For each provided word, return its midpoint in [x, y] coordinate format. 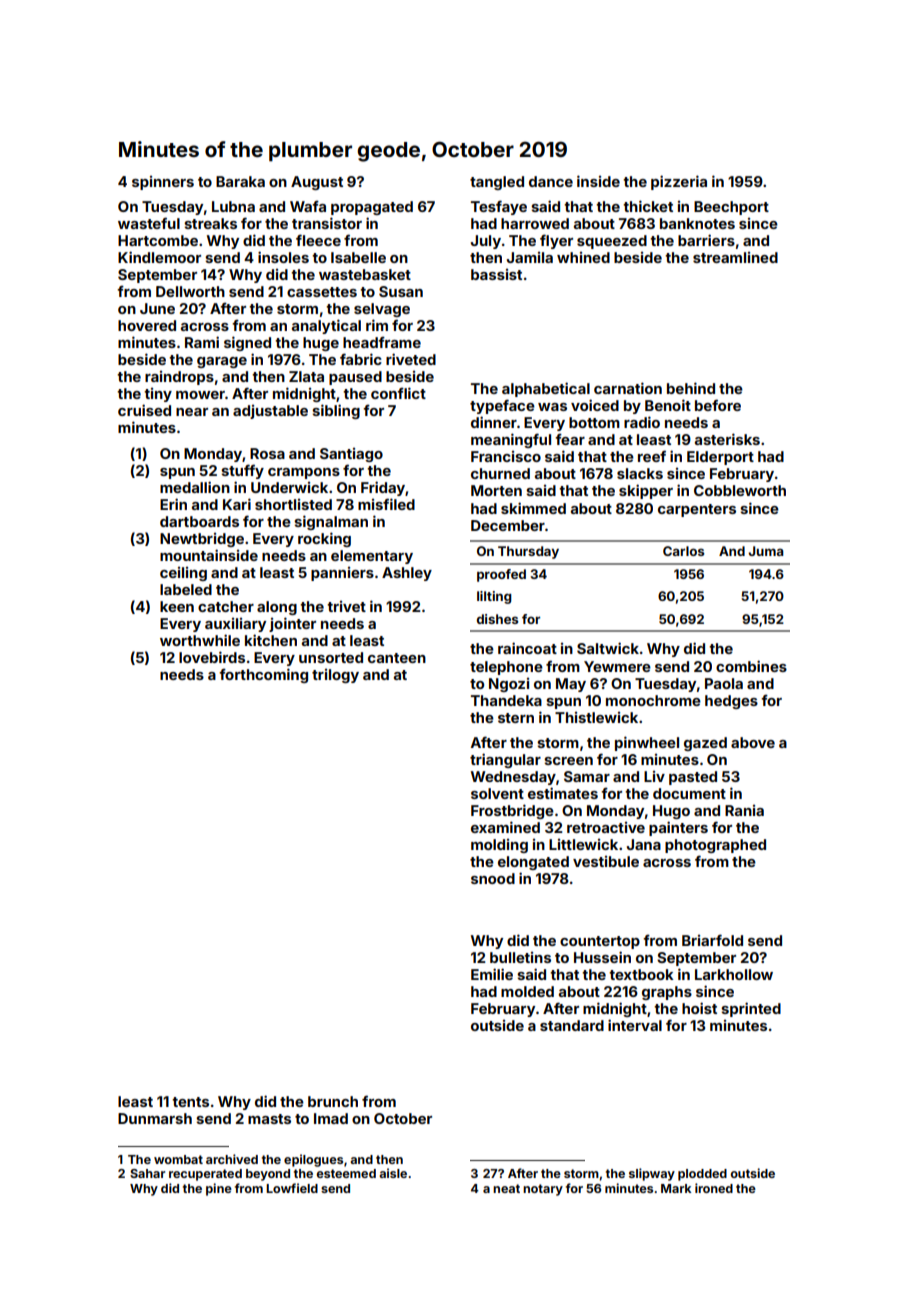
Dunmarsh [155, 1118]
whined [583, 257]
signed [247, 343]
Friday [383, 488]
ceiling [183, 574]
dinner [494, 422]
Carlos [684, 551]
